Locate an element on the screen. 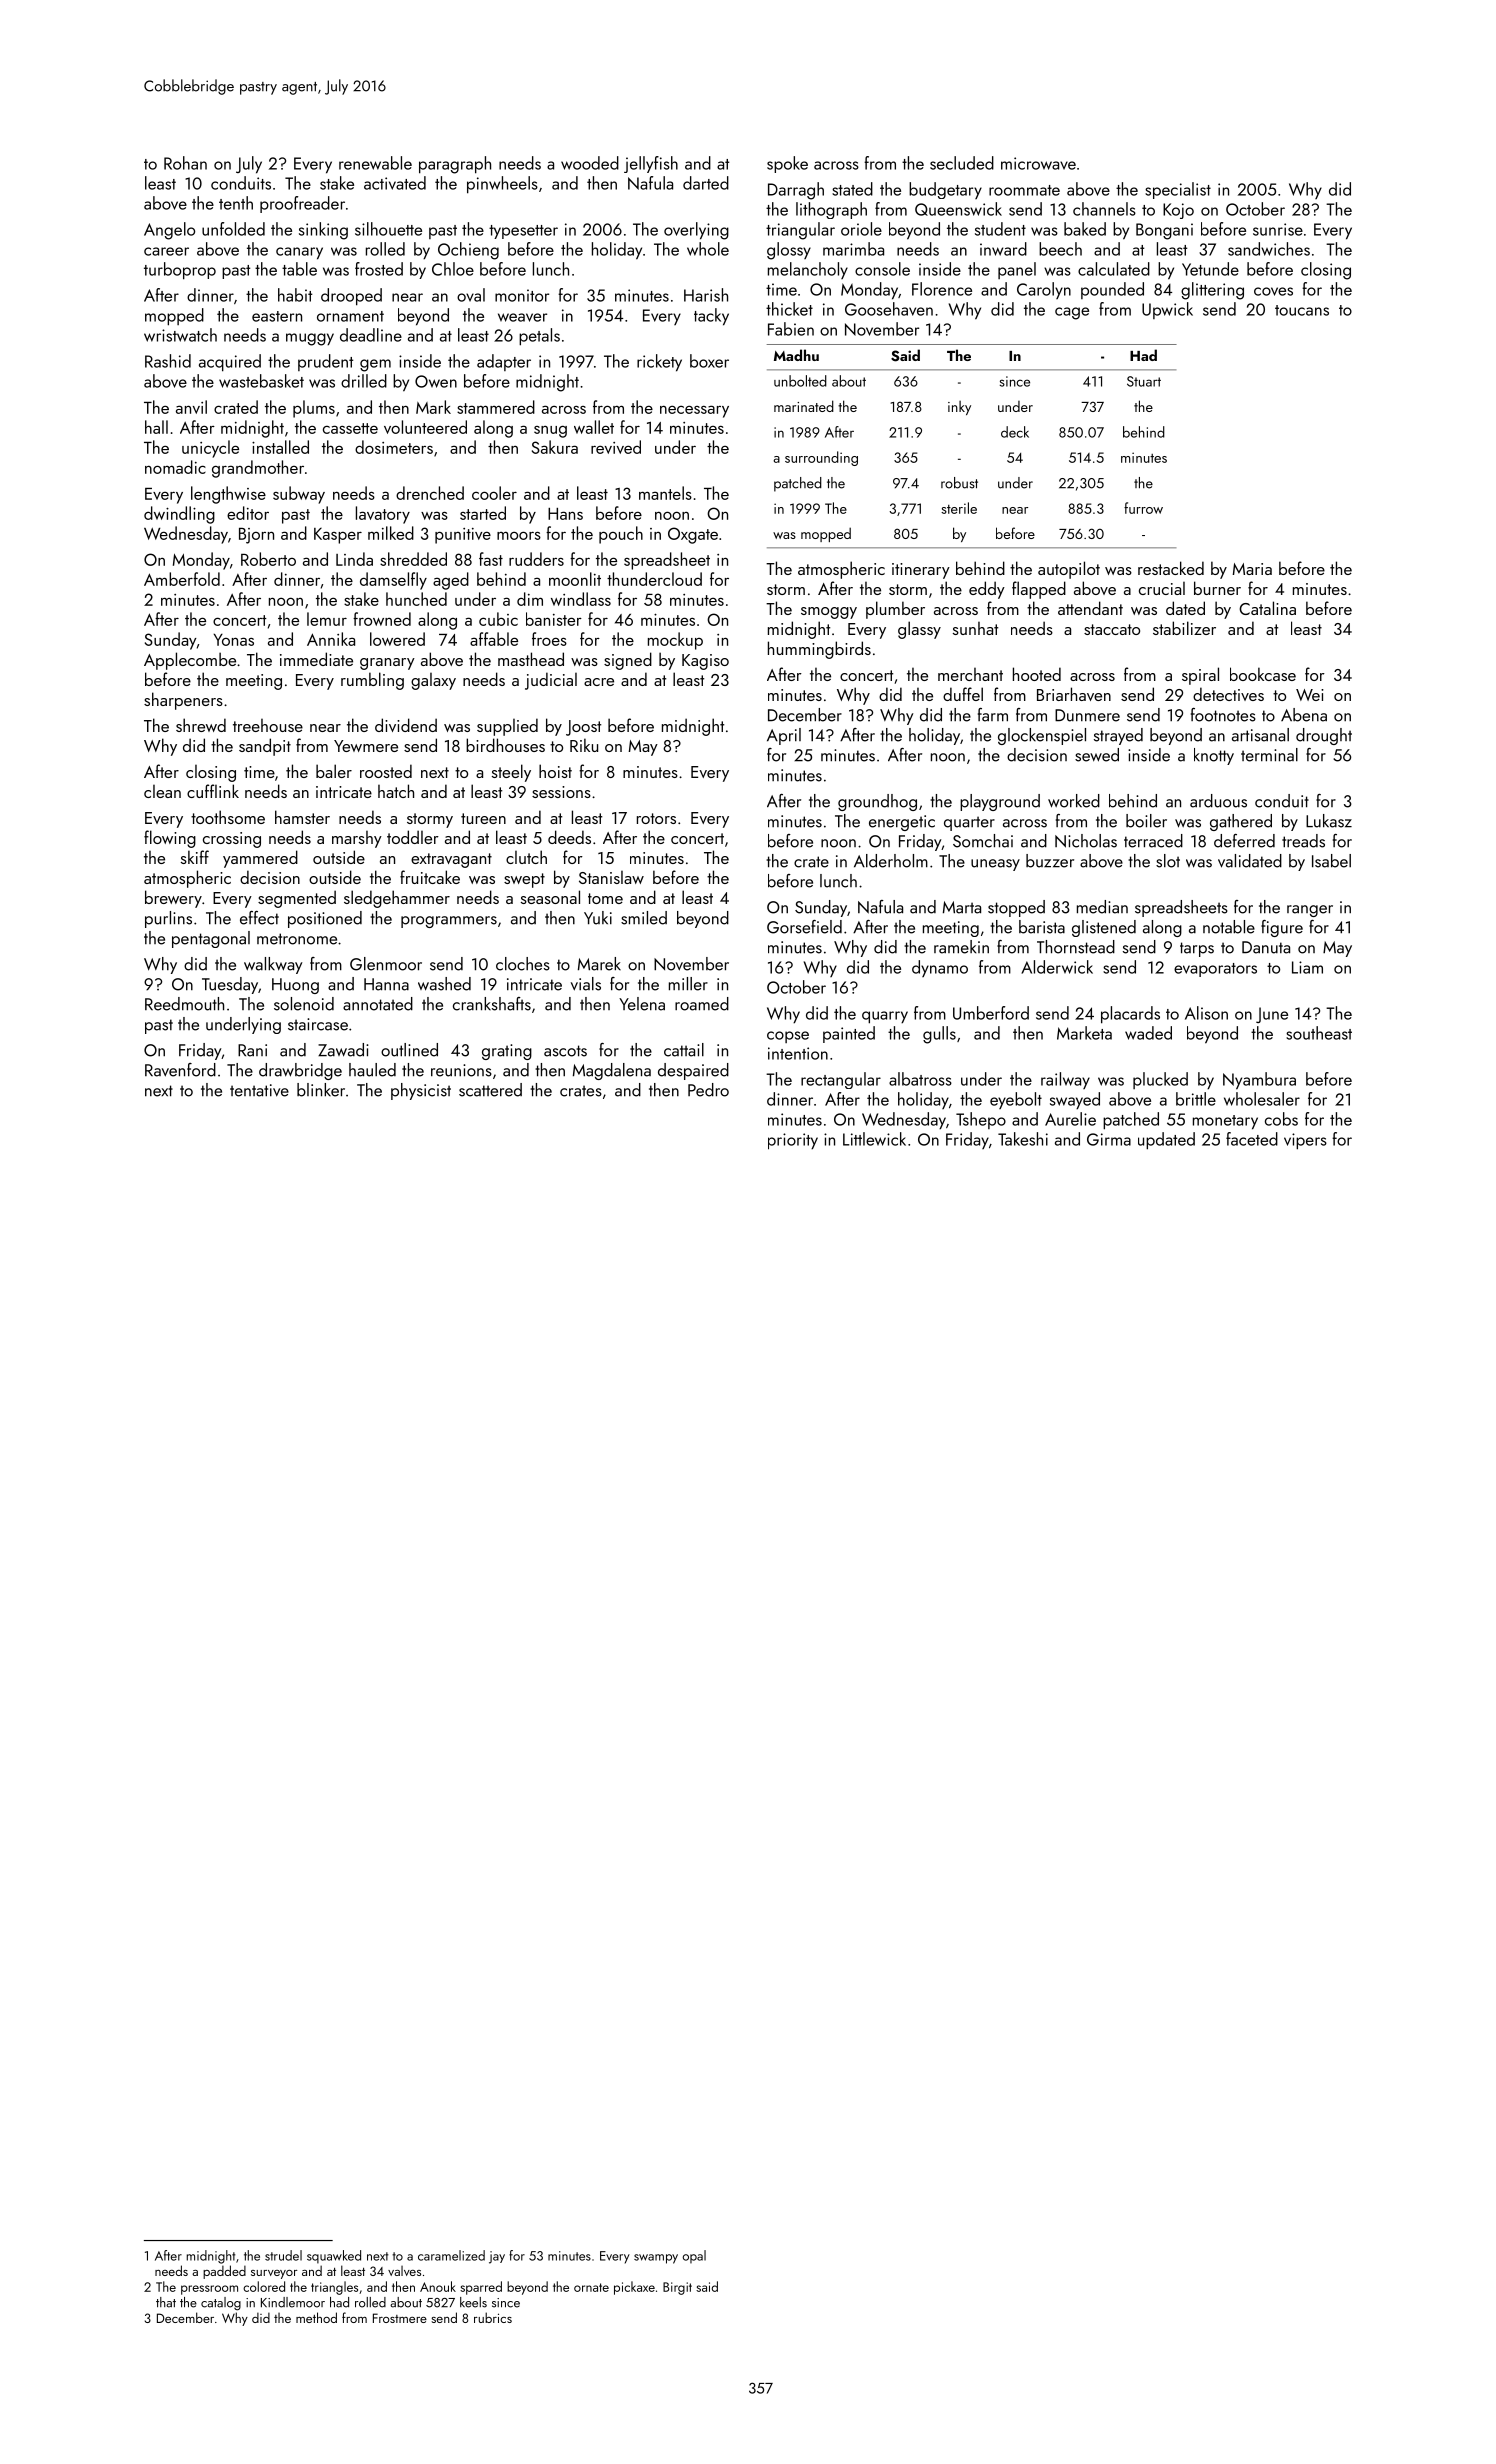  Glenmoor is located at coordinates (386, 964).
